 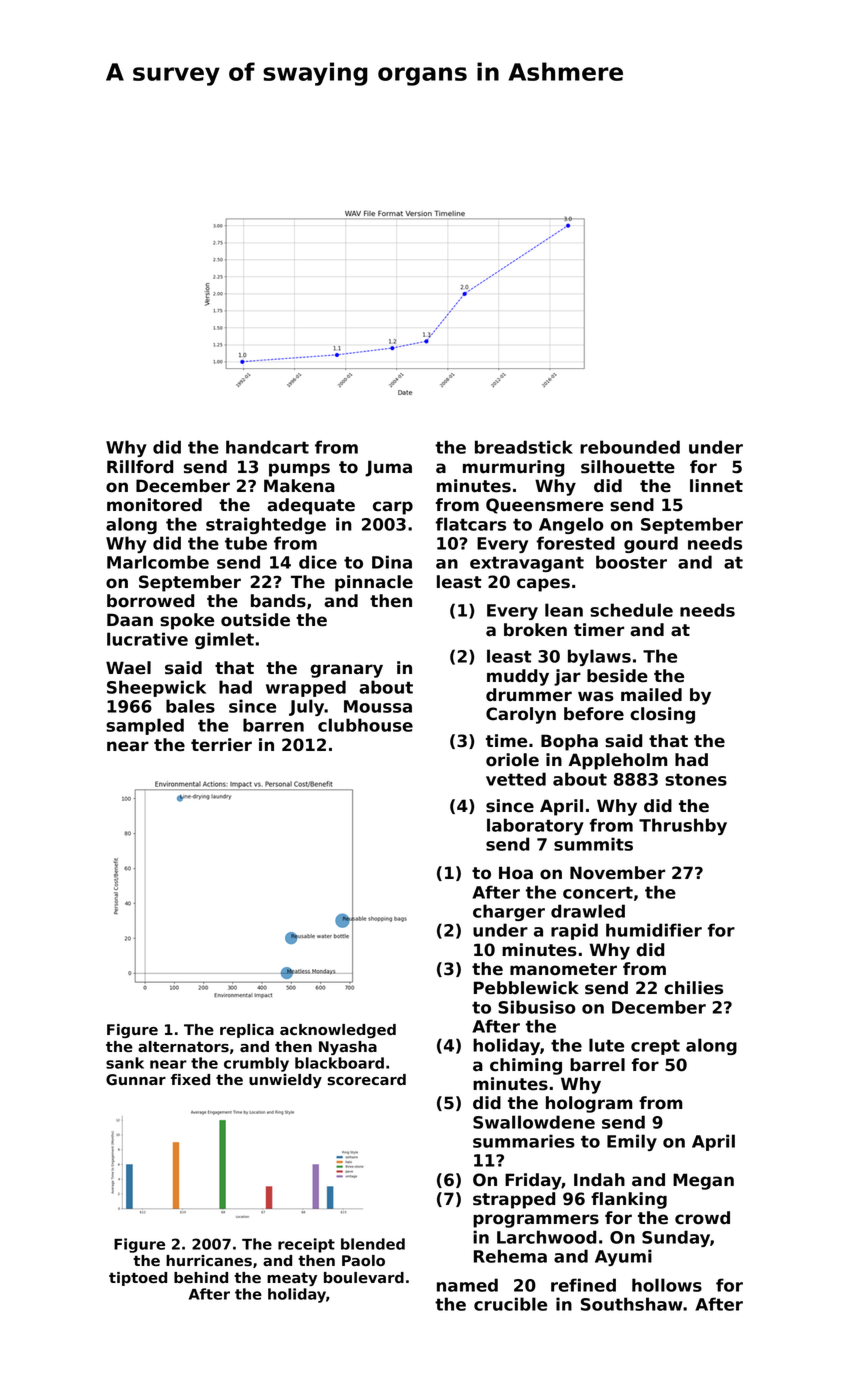 I want to click on handcart, so click(x=267, y=447).
